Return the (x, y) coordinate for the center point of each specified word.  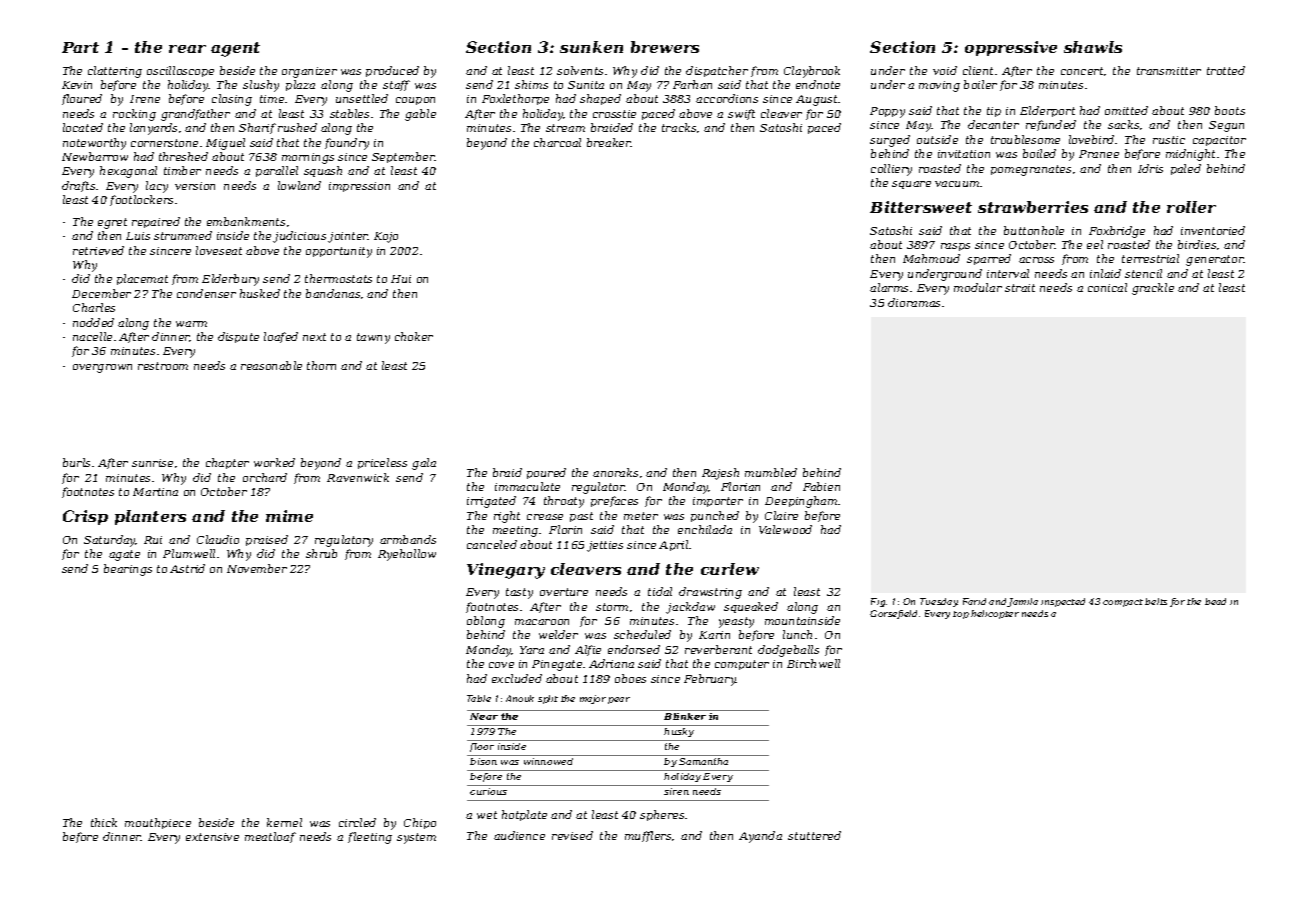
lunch (797, 634)
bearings (128, 570)
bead (1215, 601)
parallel (277, 171)
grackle (1153, 289)
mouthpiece (158, 823)
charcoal (557, 142)
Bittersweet (921, 207)
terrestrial (1150, 258)
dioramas (914, 302)
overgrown (102, 368)
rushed (297, 127)
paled (1186, 169)
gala (424, 464)
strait (1020, 288)
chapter (227, 463)
